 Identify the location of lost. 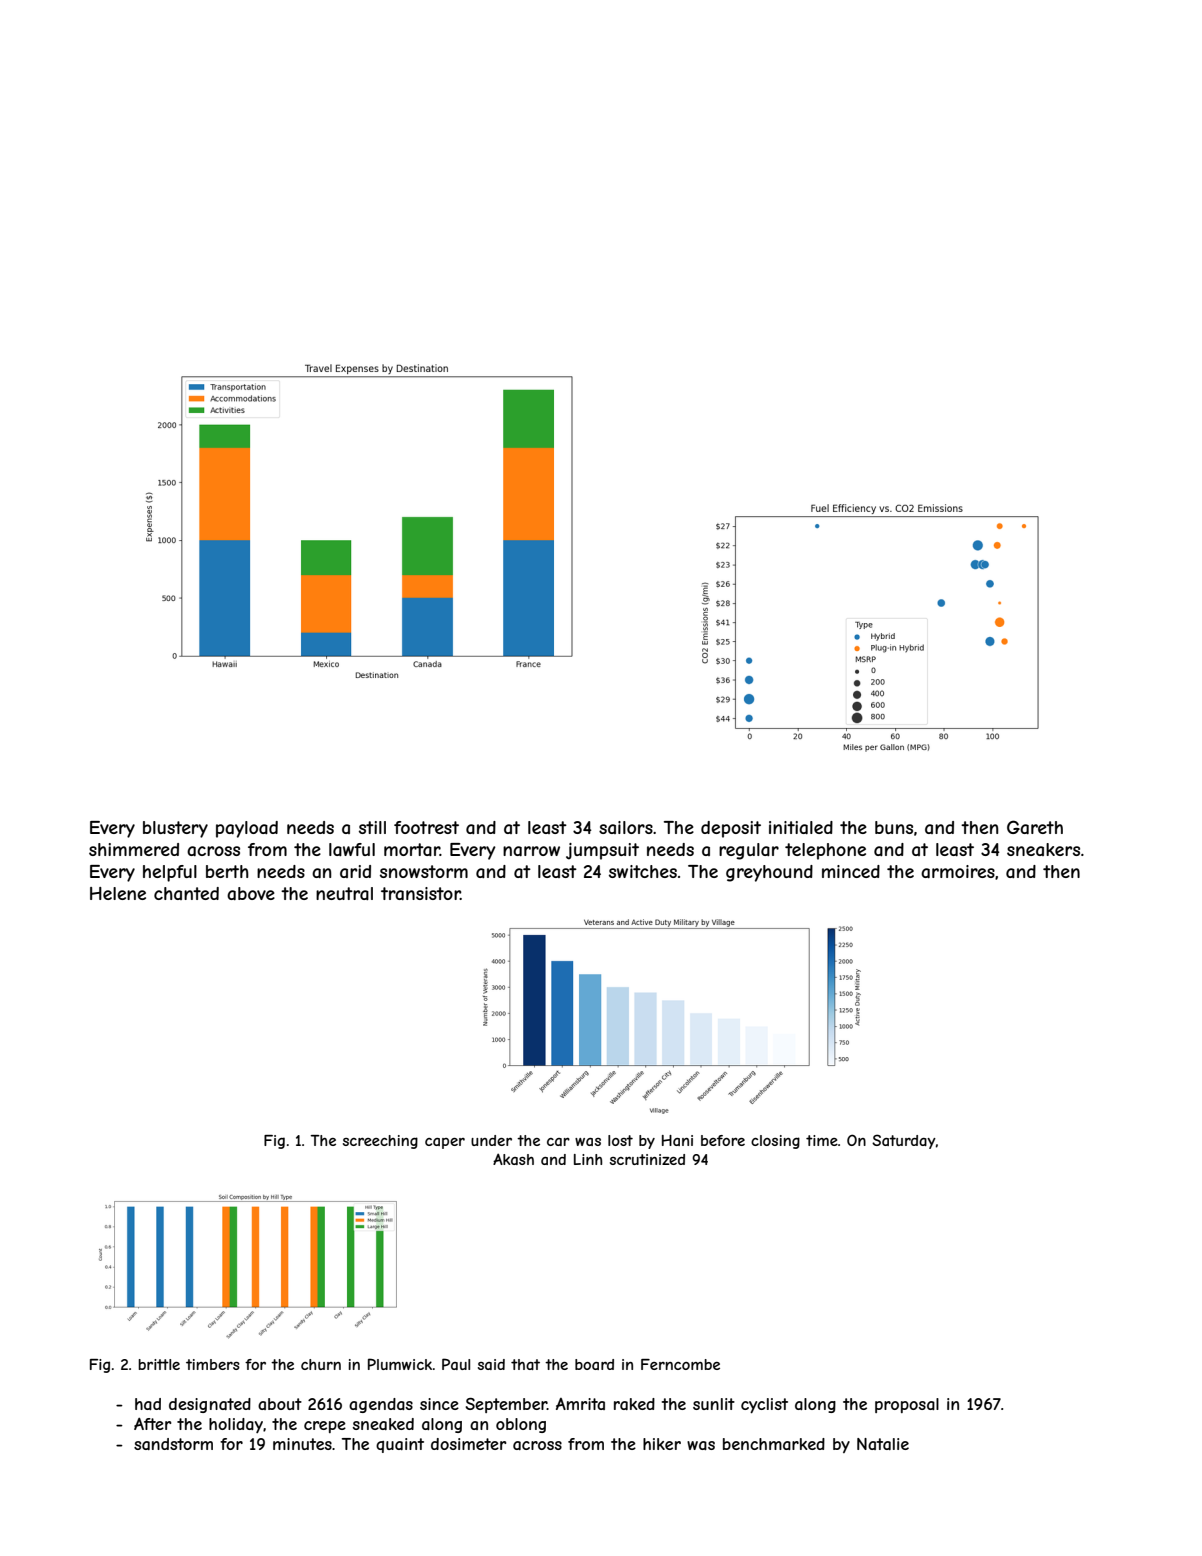
(620, 1140).
